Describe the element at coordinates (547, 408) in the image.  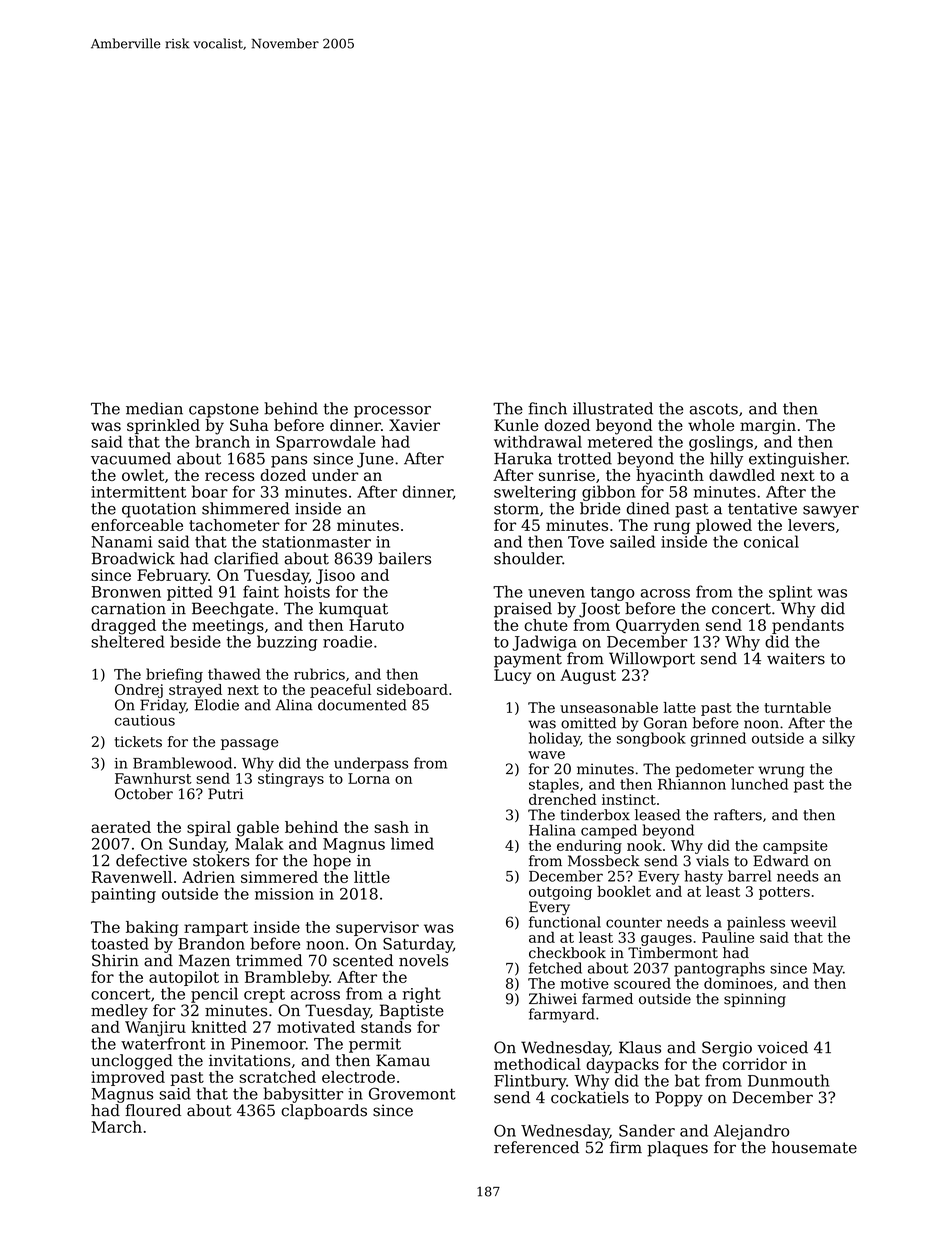
I see `finch` at that location.
